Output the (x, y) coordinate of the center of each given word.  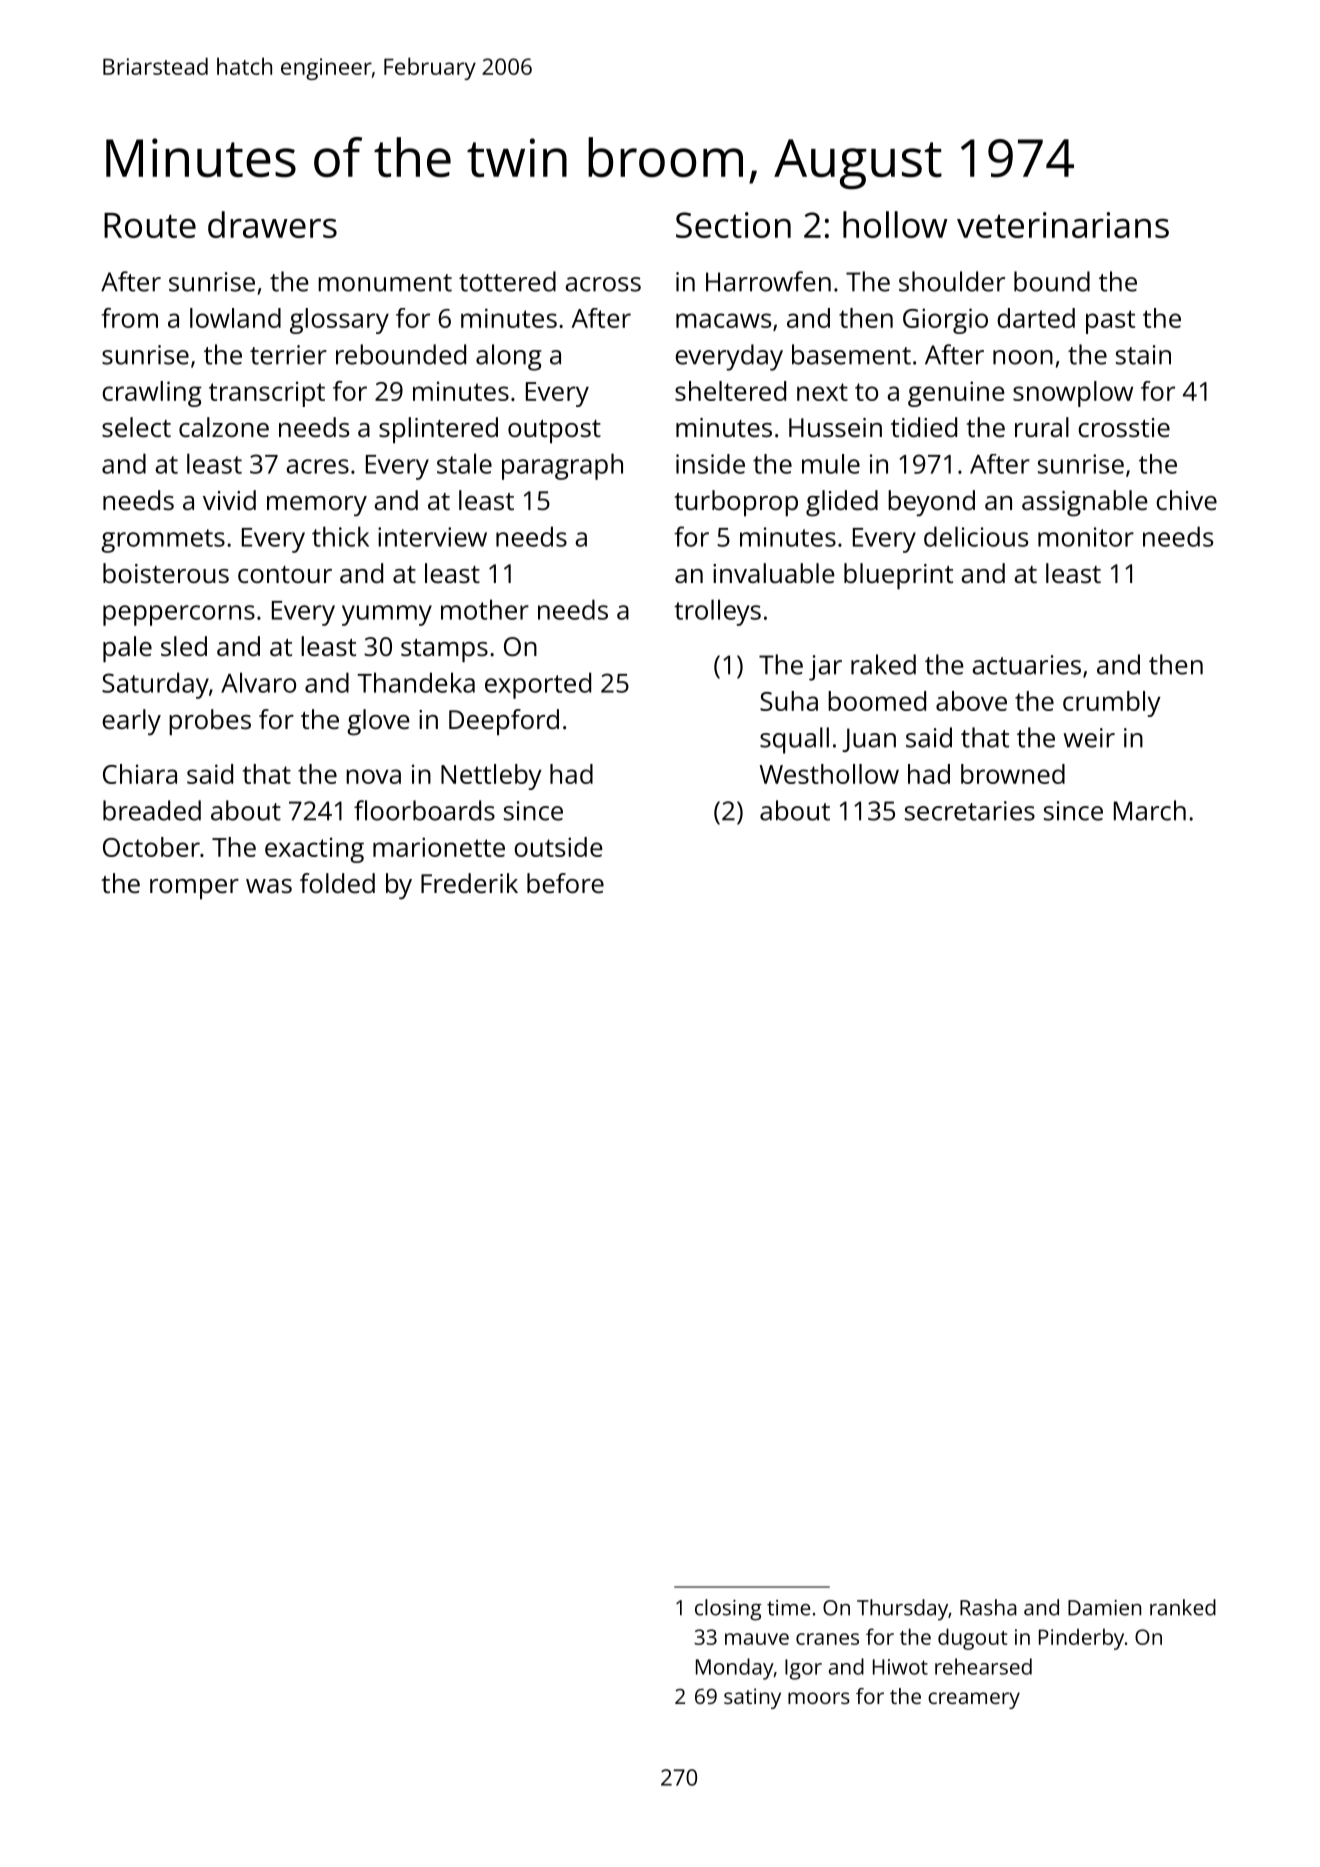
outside (558, 847)
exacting (314, 850)
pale (127, 649)
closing (728, 1610)
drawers (272, 224)
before (565, 883)
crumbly (1112, 704)
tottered (507, 281)
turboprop (736, 503)
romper (194, 889)
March (1150, 810)
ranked (1183, 1607)
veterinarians (1063, 225)
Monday (734, 1669)
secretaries (970, 811)
